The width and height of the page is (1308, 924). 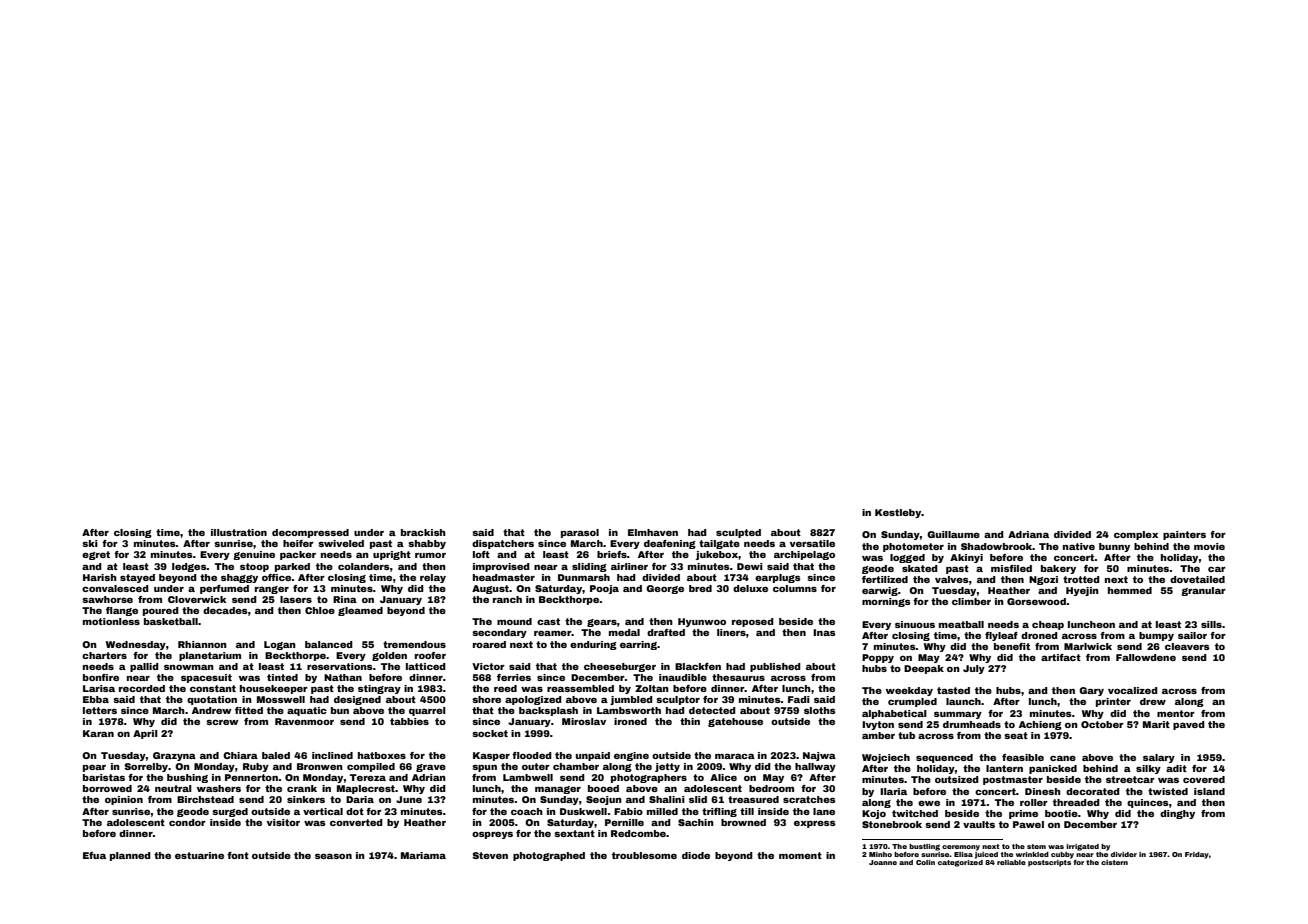 I want to click on illustration, so click(x=239, y=532).
